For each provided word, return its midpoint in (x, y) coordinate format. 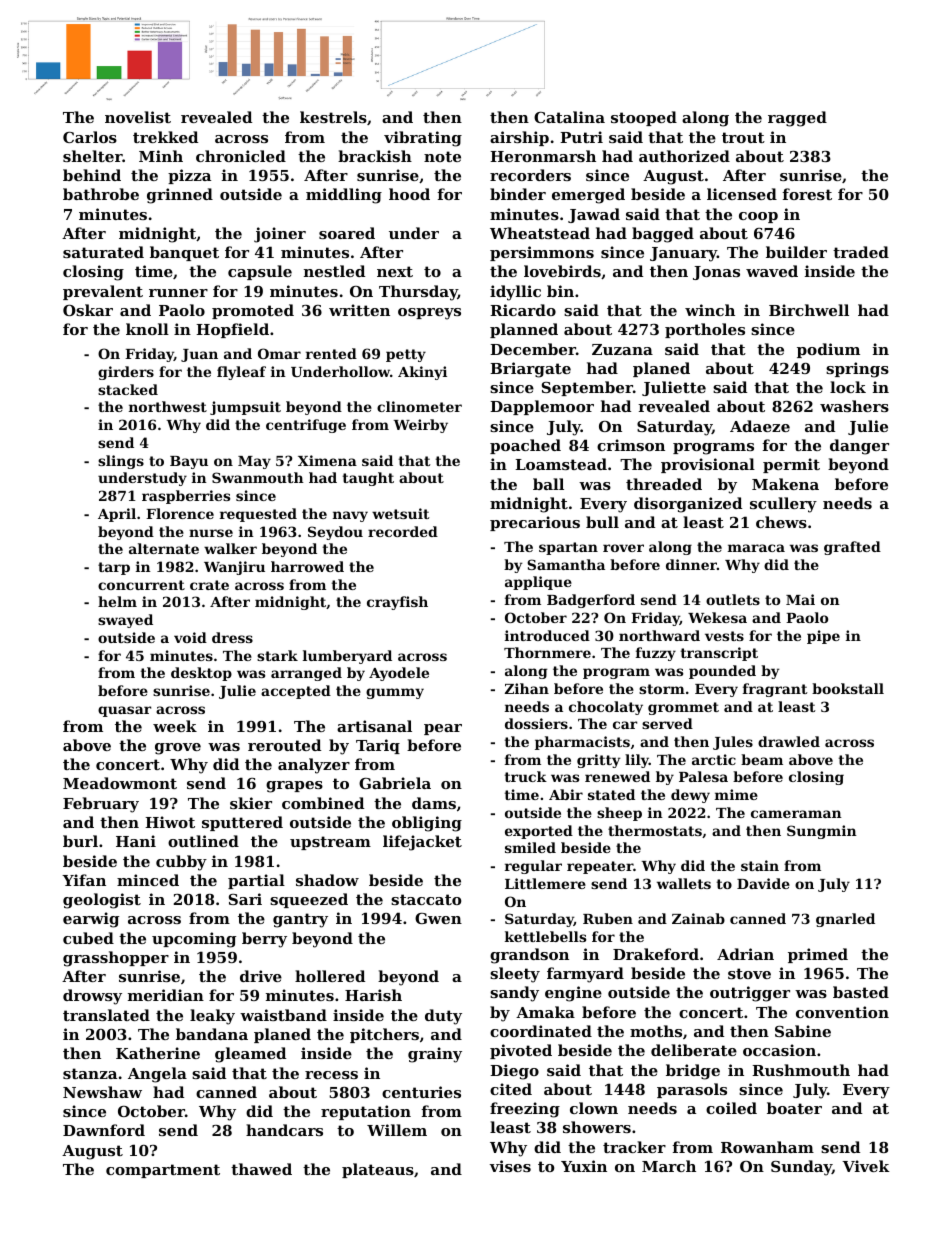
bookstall (848, 688)
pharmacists (582, 743)
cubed (88, 938)
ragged (797, 119)
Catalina (569, 117)
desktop (201, 674)
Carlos (90, 137)
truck (526, 776)
